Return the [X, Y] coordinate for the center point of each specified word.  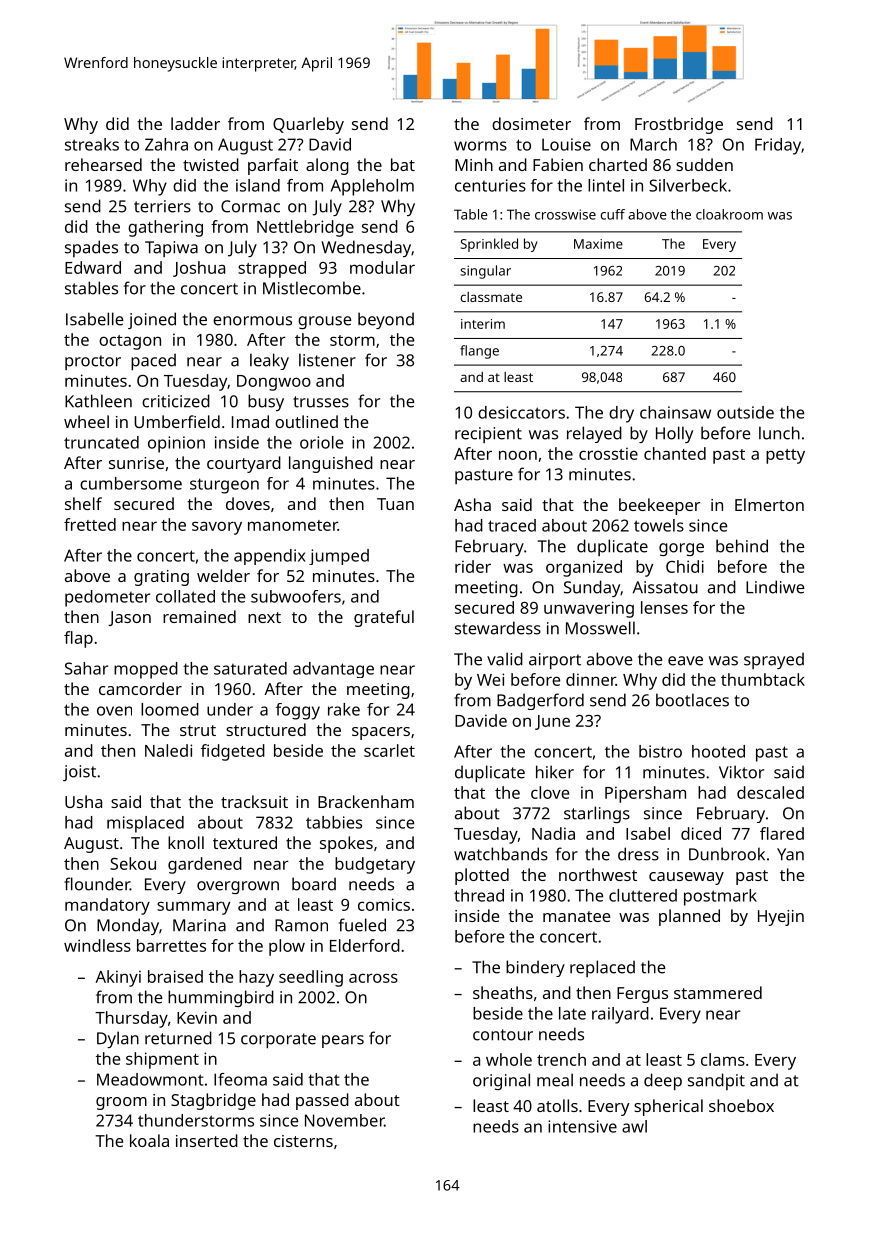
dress [638, 854]
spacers [381, 733]
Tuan [395, 504]
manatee [576, 916]
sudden [704, 164]
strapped [272, 269]
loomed [170, 709]
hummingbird [221, 998]
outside [745, 412]
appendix [270, 557]
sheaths [503, 992]
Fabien [558, 164]
